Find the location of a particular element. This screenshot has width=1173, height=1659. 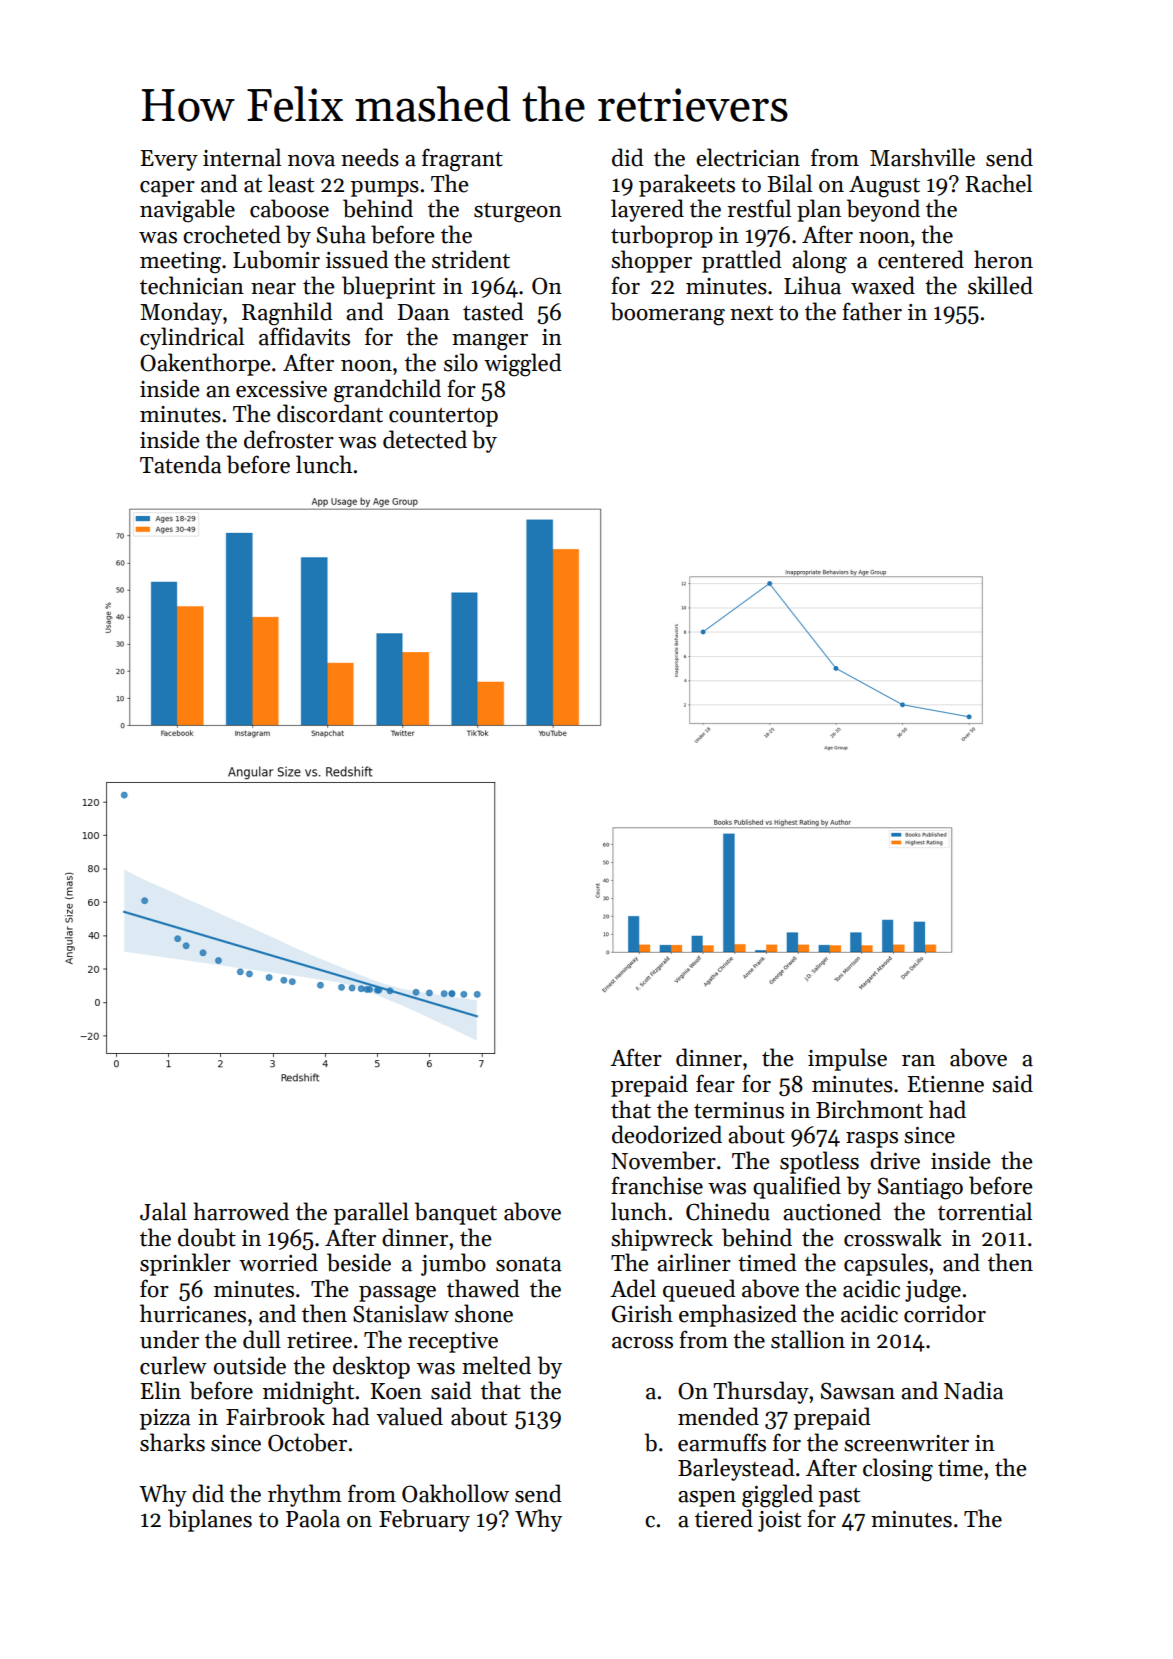

Marshville is located at coordinates (922, 157).
